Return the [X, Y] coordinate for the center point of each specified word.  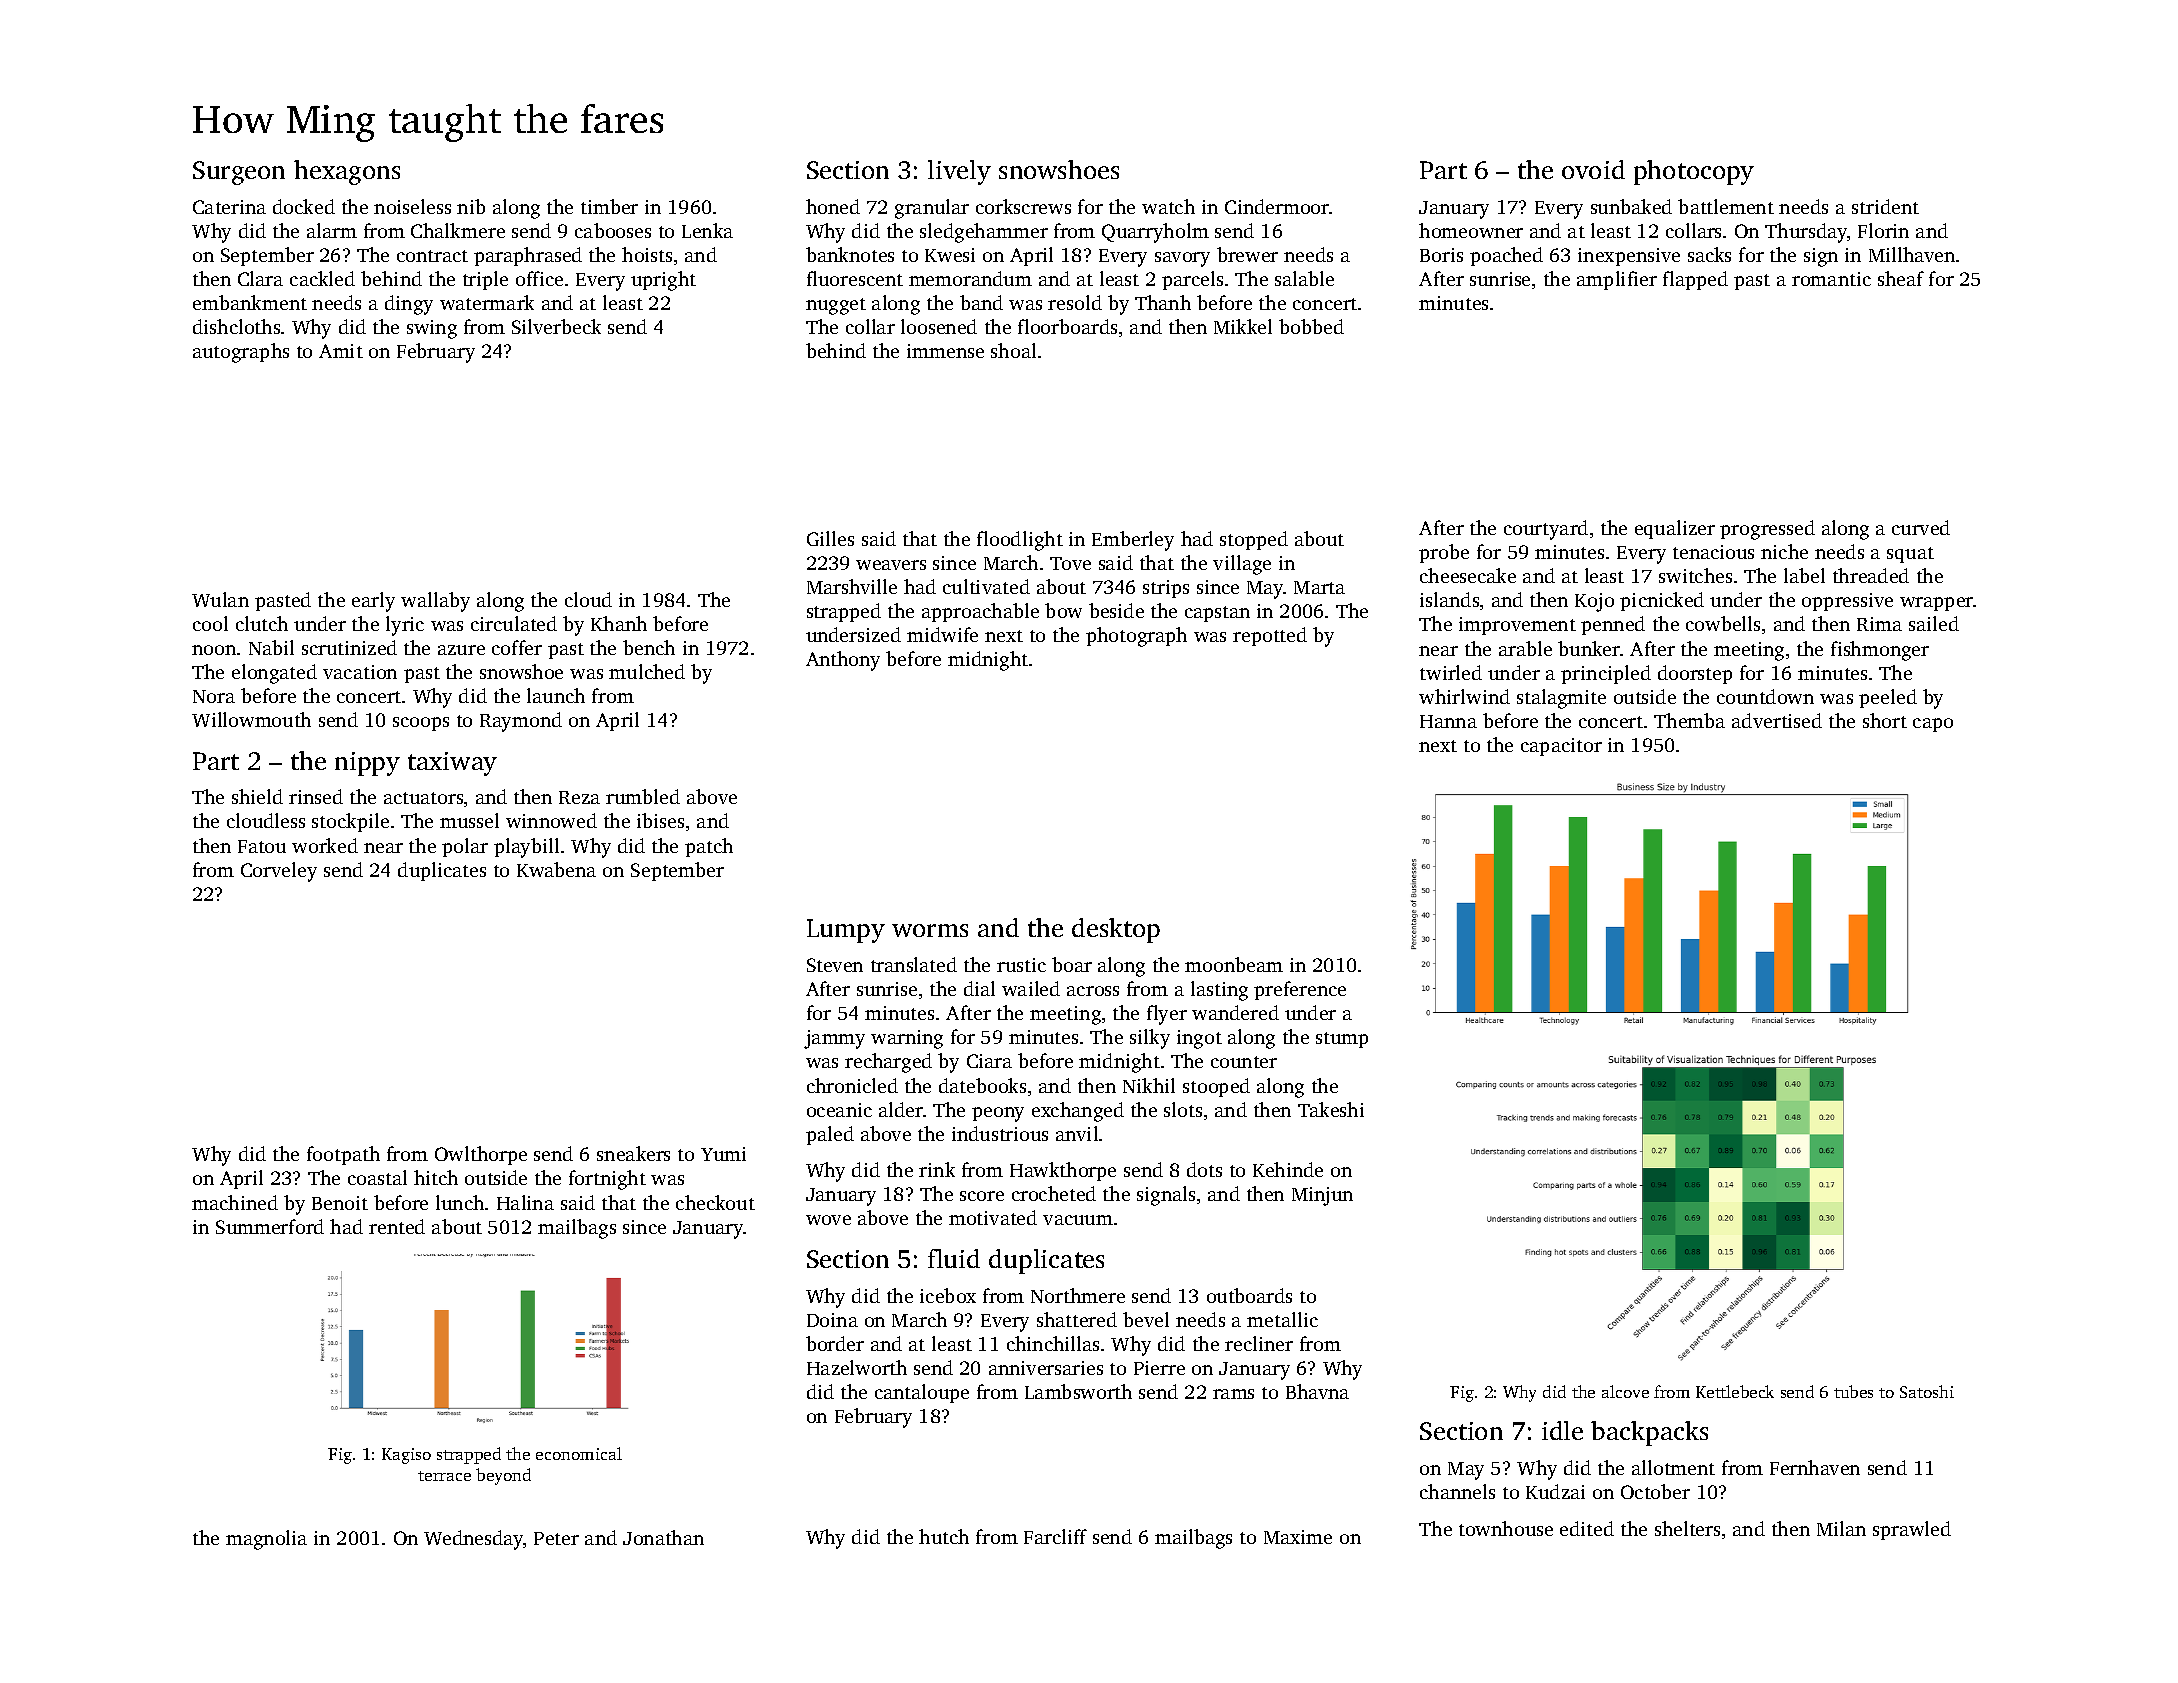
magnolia [266, 1540]
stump [1342, 1040]
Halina [525, 1202]
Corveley [279, 872]
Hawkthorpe [1063, 1171]
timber [609, 206]
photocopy [1694, 172]
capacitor [1561, 747]
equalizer [1675, 529]
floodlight [1020, 541]
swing [432, 329]
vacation [360, 672]
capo [1933, 725]
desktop [1116, 930]
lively [959, 172]
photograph [1136, 637]
